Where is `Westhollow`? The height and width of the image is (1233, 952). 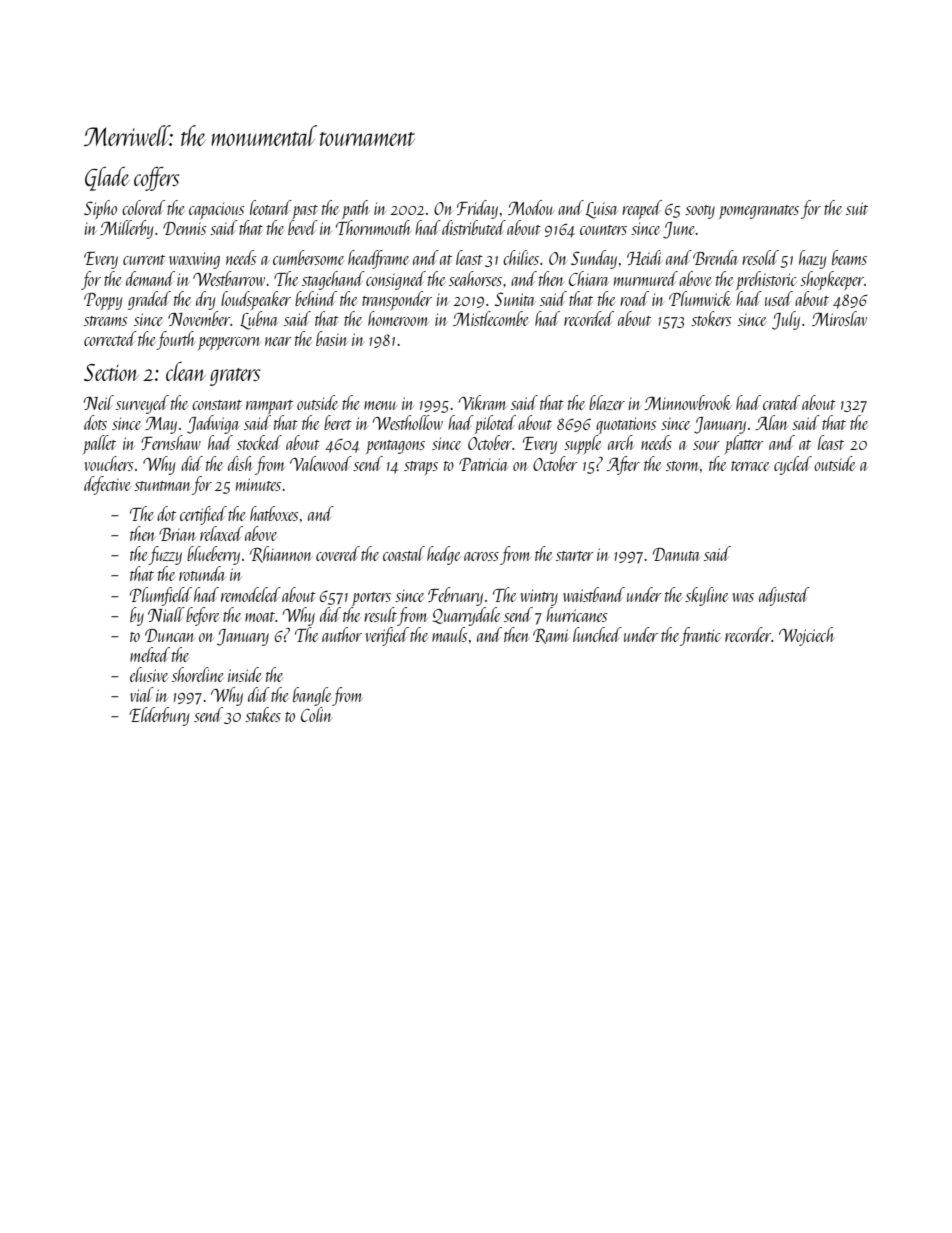
Westhollow is located at coordinates (408, 422).
